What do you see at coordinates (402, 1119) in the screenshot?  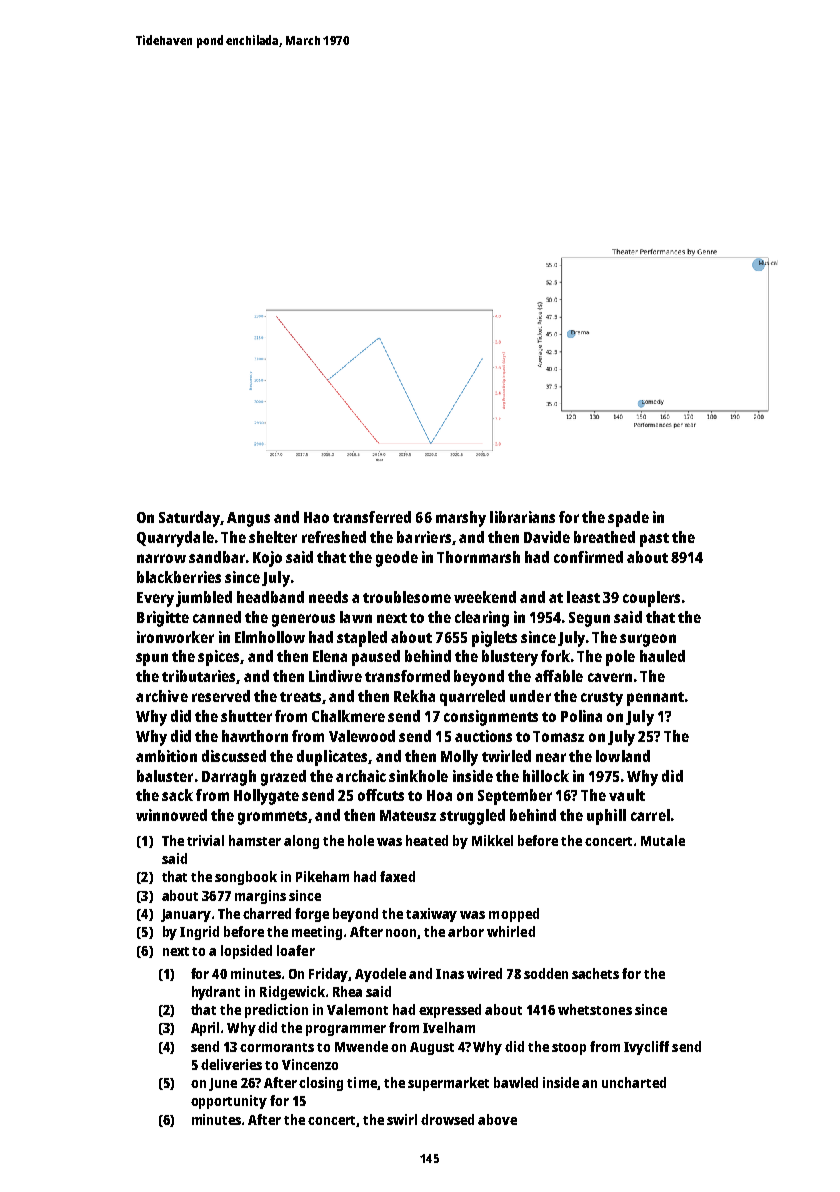 I see `swirl` at bounding box center [402, 1119].
